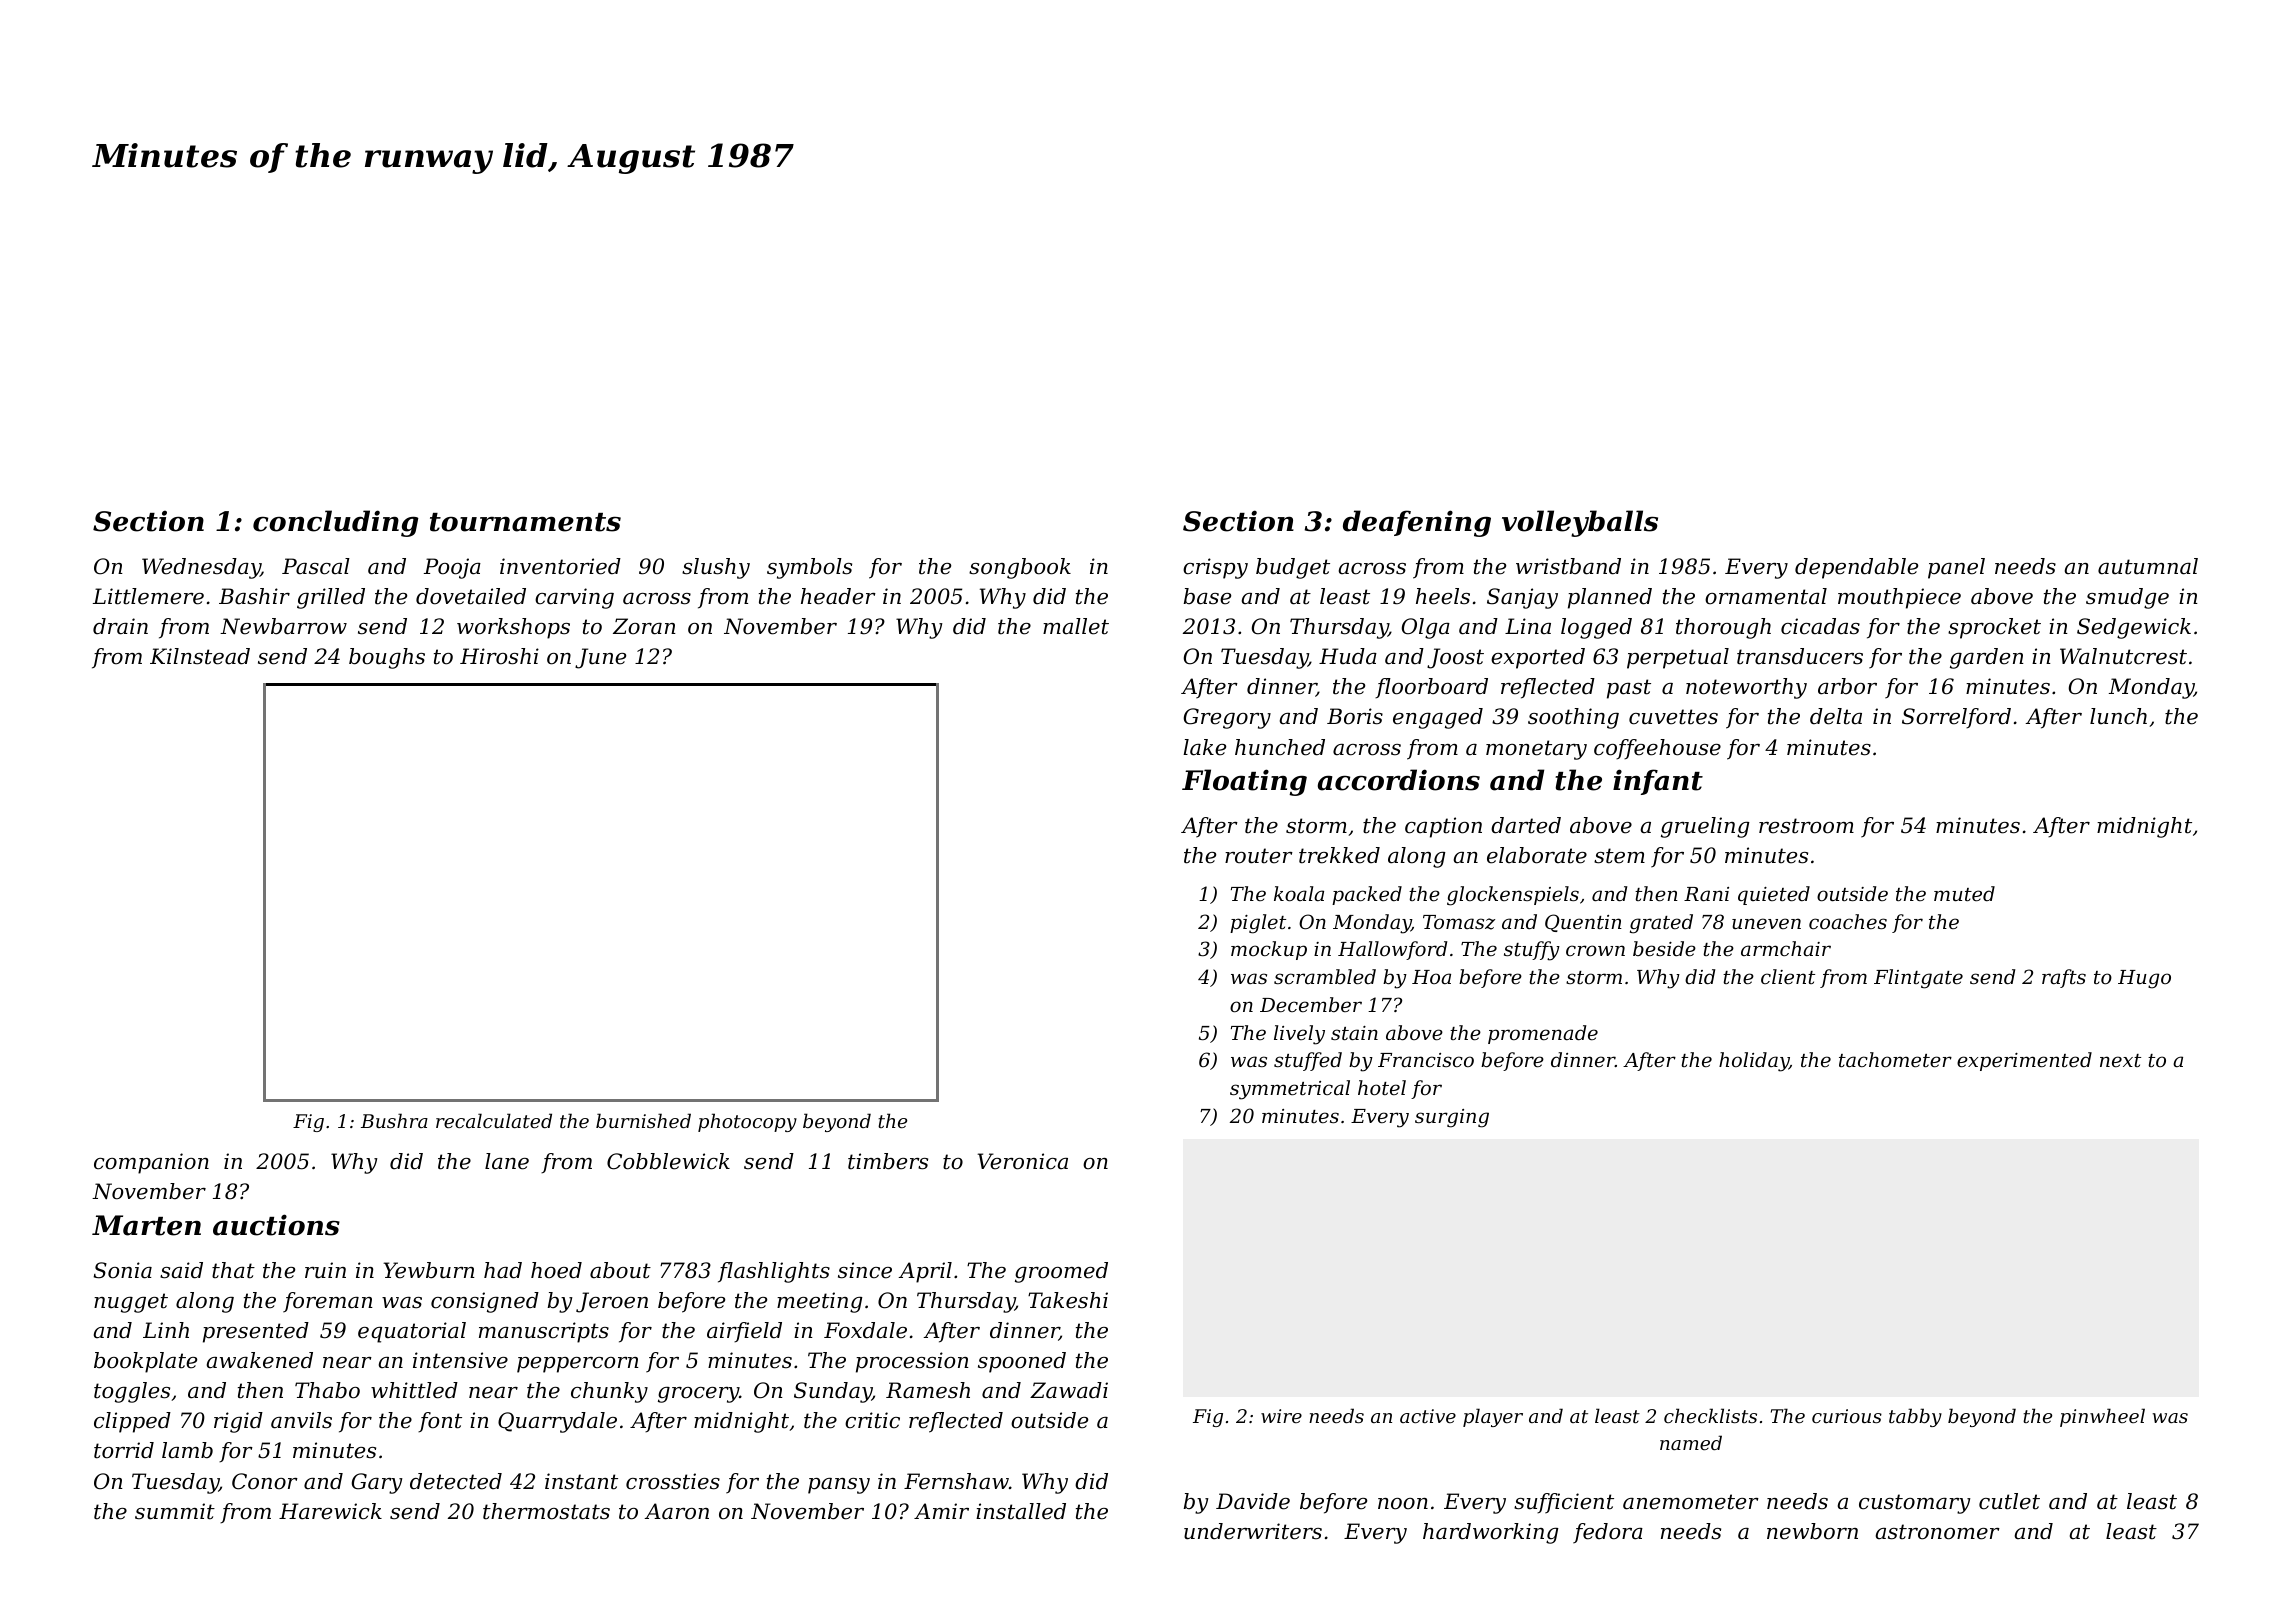 Image resolution: width=2292 pixels, height=1620 pixels. I want to click on concluding, so click(336, 523).
